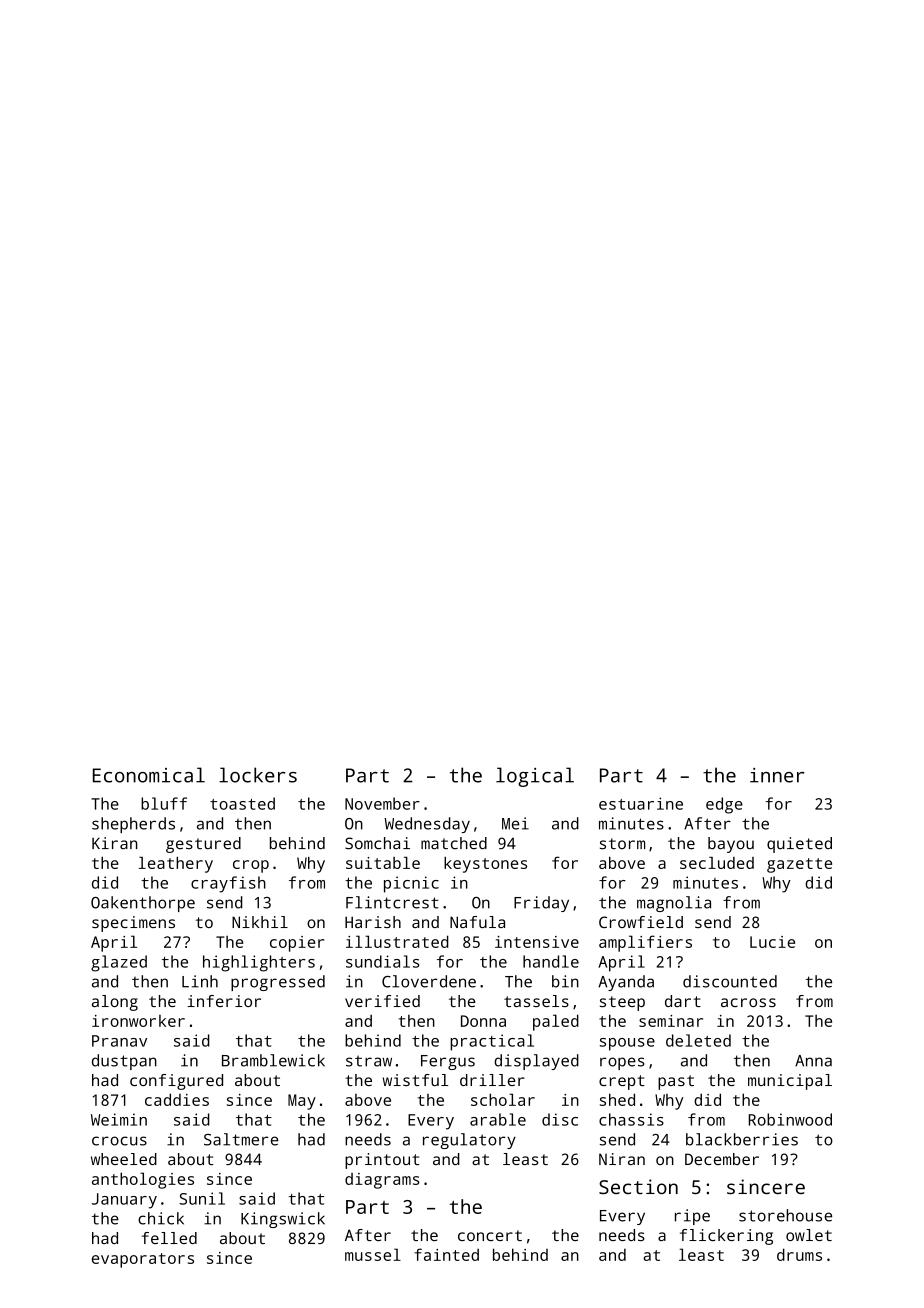 This image has width=924, height=1308. What do you see at coordinates (115, 1003) in the image?
I see `along` at bounding box center [115, 1003].
